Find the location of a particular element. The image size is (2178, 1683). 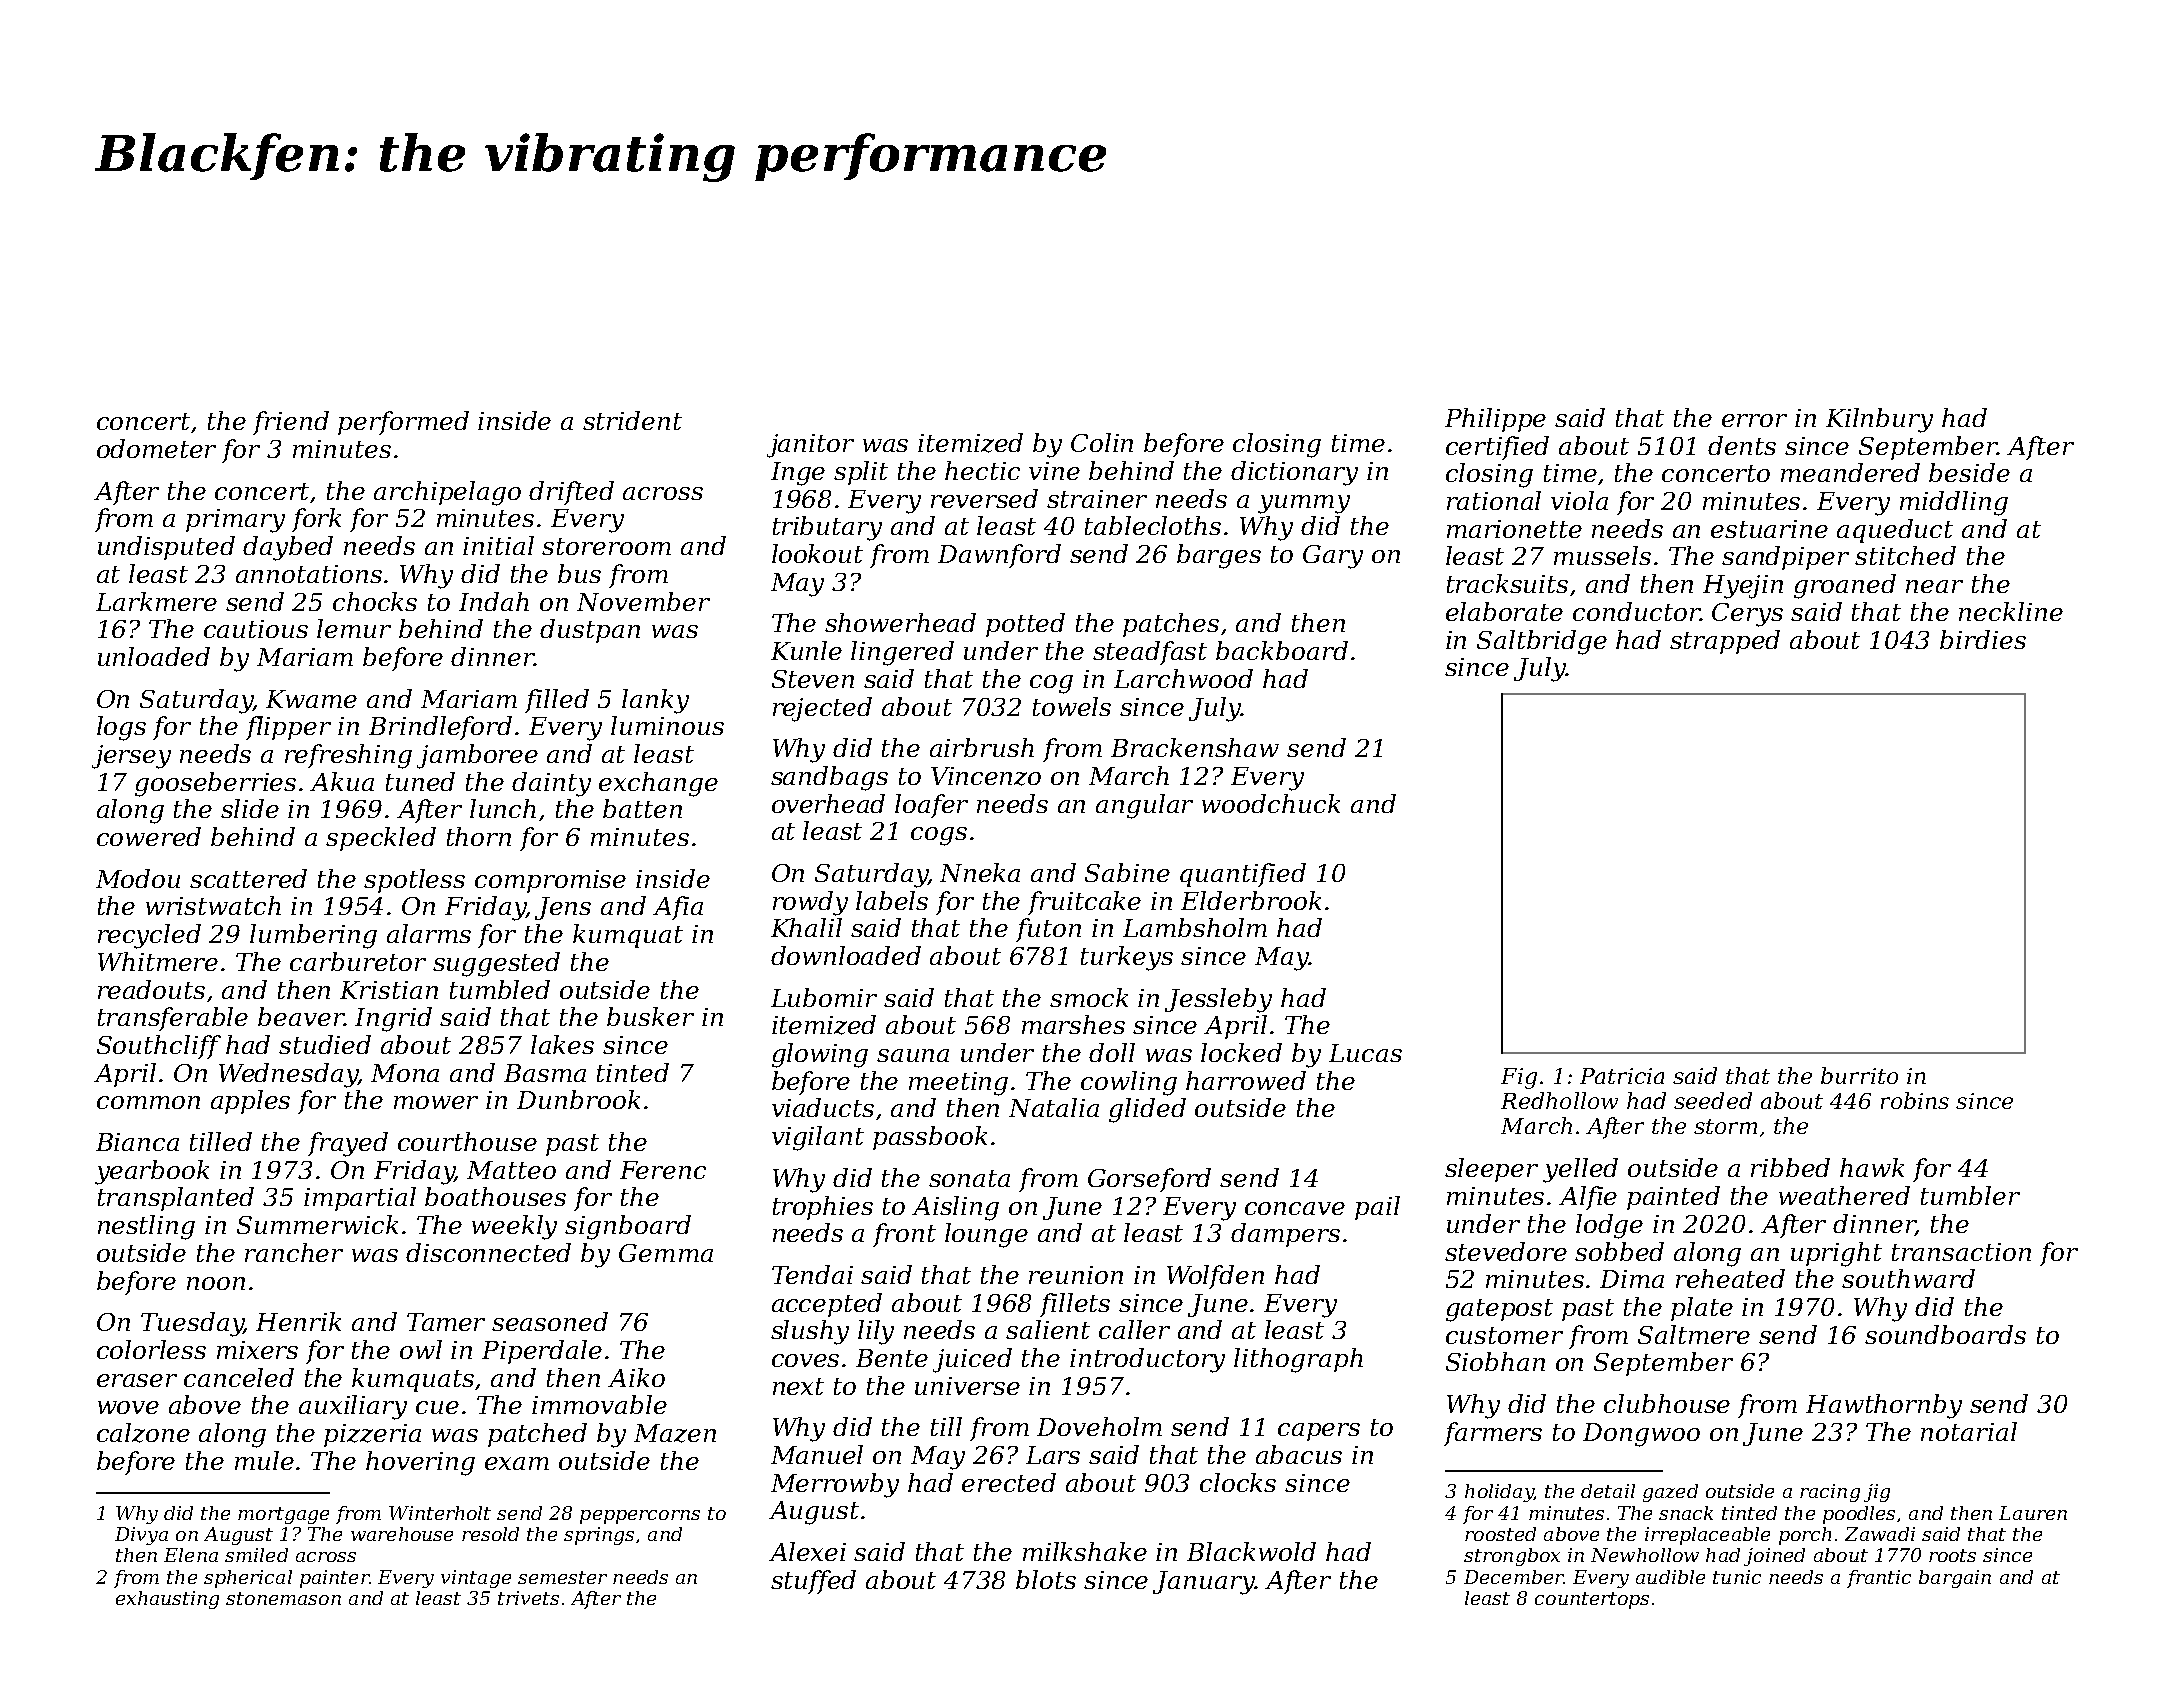

hovering is located at coordinates (420, 1463).
